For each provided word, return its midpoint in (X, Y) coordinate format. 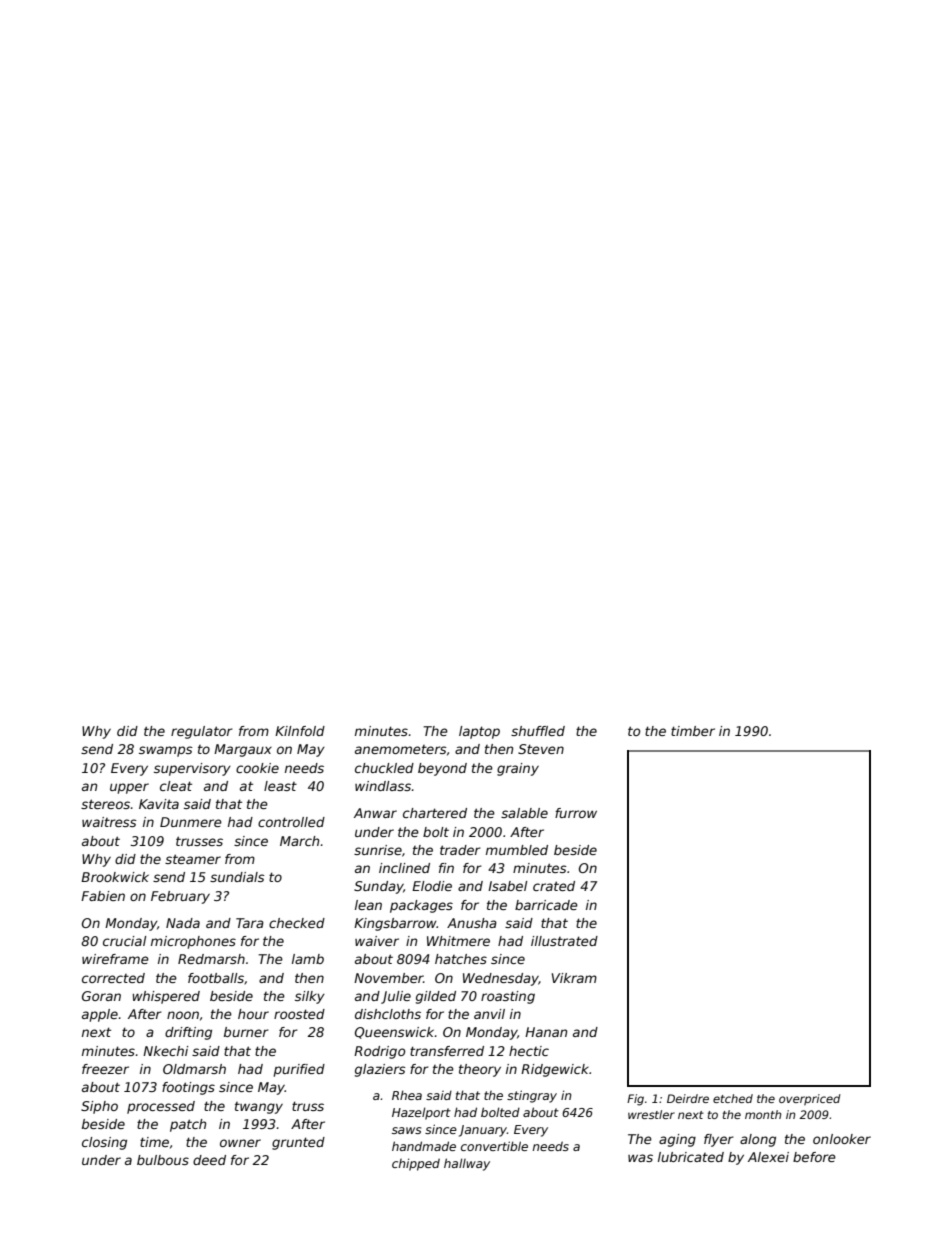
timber (693, 731)
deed (209, 1160)
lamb (308, 959)
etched (733, 1098)
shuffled (538, 731)
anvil (489, 1014)
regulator (202, 732)
